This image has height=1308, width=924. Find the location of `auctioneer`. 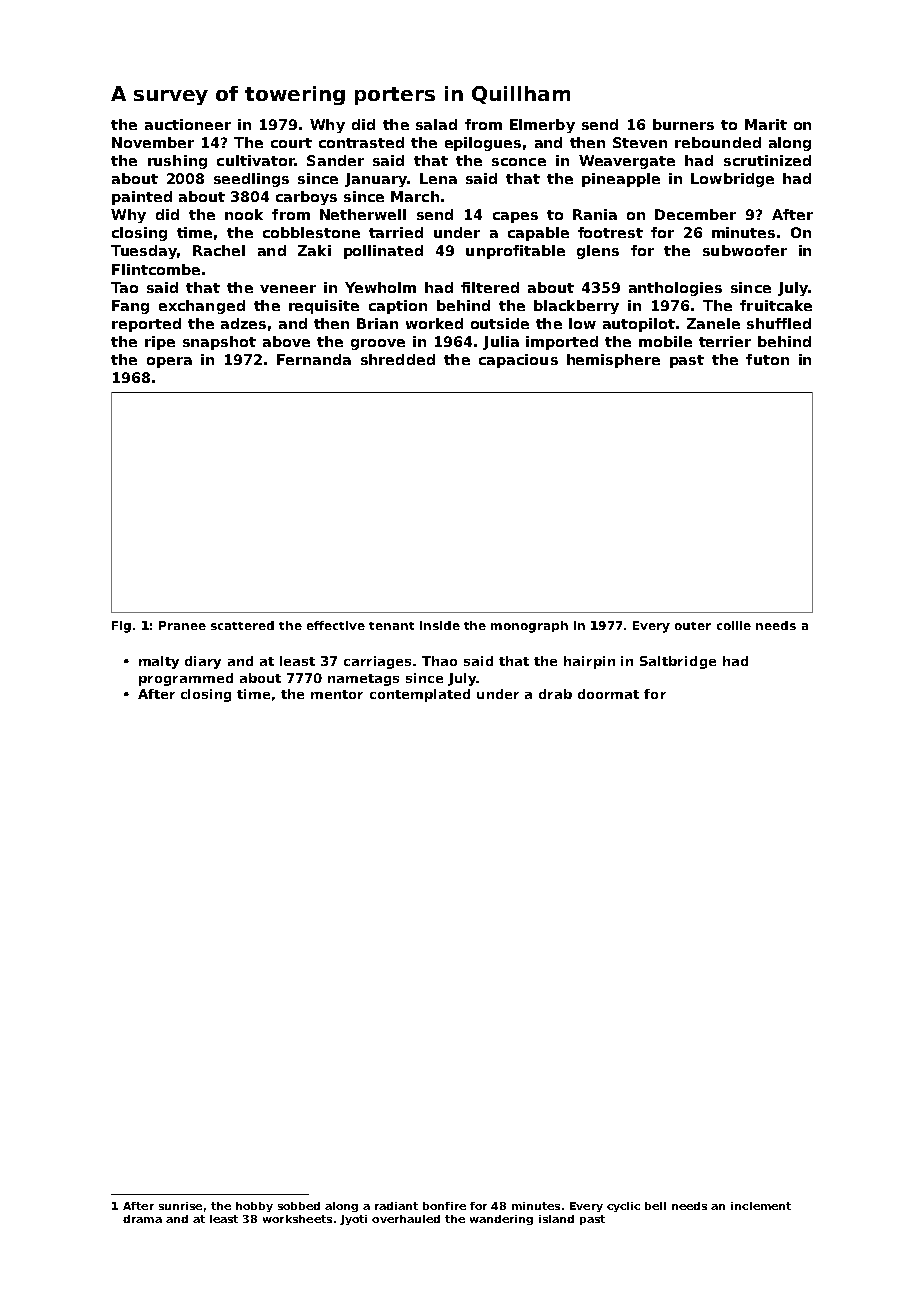

auctioneer is located at coordinates (188, 124).
